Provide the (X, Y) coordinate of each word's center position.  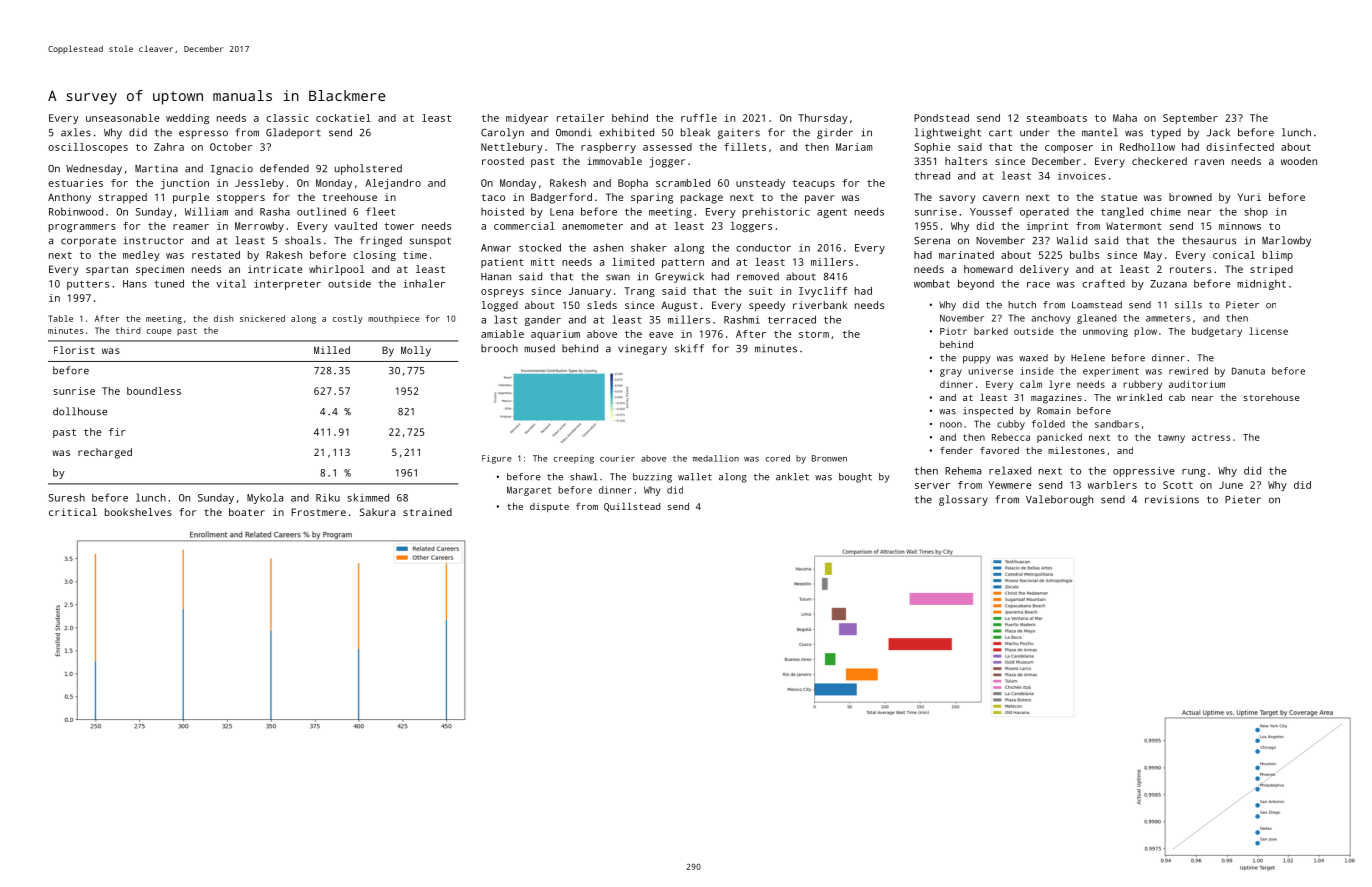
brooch (499, 348)
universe (990, 371)
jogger (667, 162)
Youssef (991, 211)
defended (284, 168)
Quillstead (632, 507)
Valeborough (1059, 500)
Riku (328, 497)
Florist (74, 350)
